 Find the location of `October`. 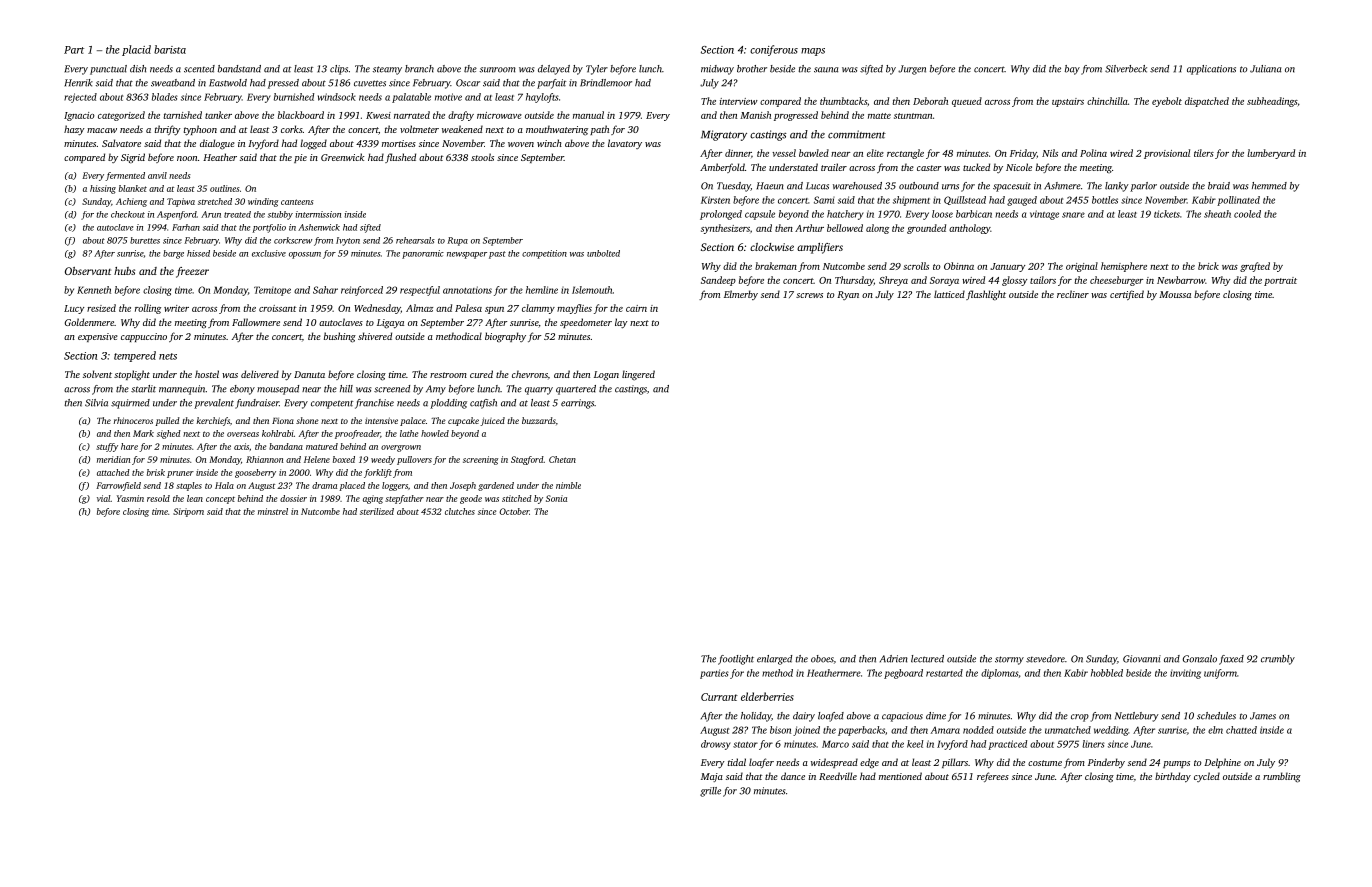

October is located at coordinates (514, 511).
